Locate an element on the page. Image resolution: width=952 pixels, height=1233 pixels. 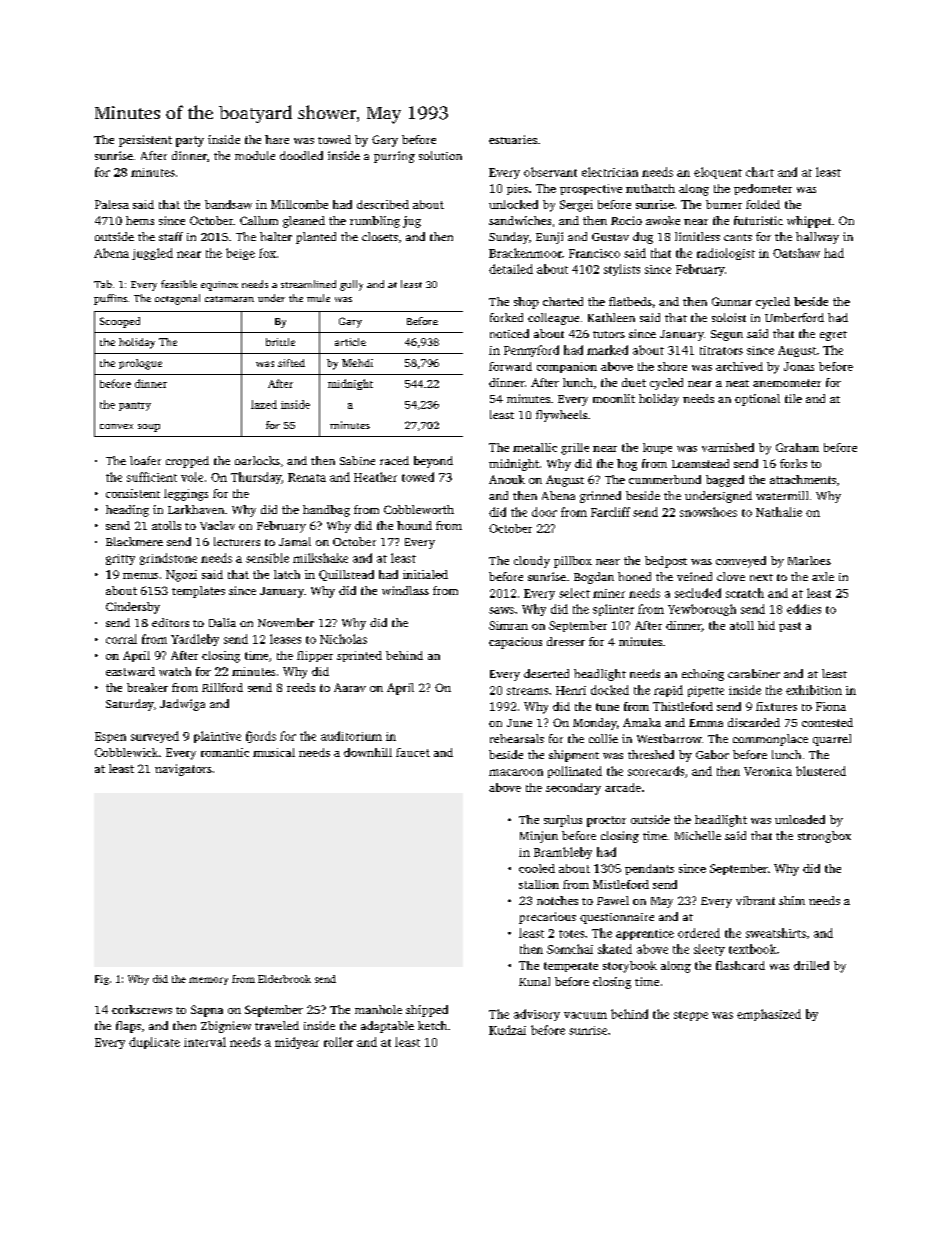
emphasized is located at coordinates (769, 1015).
